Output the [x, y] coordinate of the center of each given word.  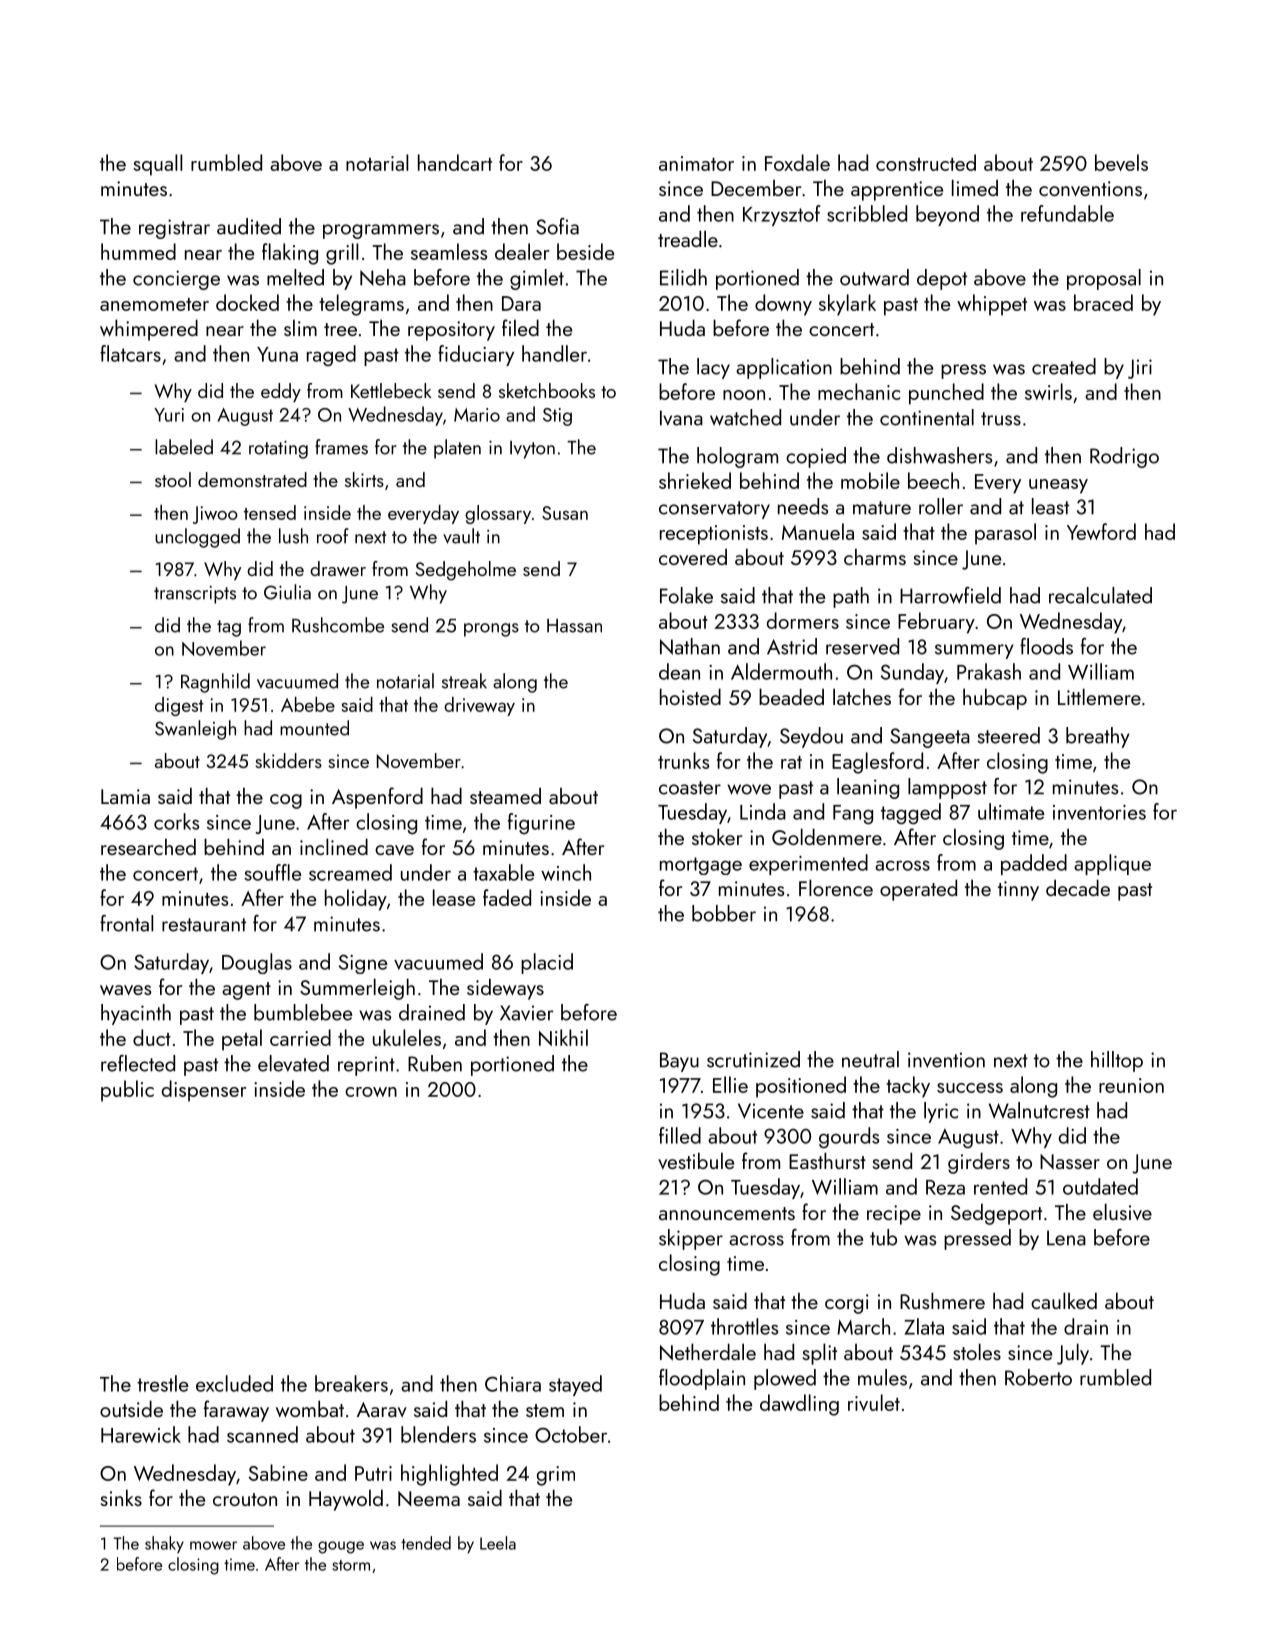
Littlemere [1099, 696]
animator [696, 163]
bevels [1121, 162]
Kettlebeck [391, 390]
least [1050, 506]
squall [157, 165]
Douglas [257, 963]
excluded [234, 1383]
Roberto [1038, 1377]
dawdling [799, 1405]
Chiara [513, 1383]
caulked [1064, 1300]
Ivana [681, 418]
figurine [541, 824]
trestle [162, 1383]
